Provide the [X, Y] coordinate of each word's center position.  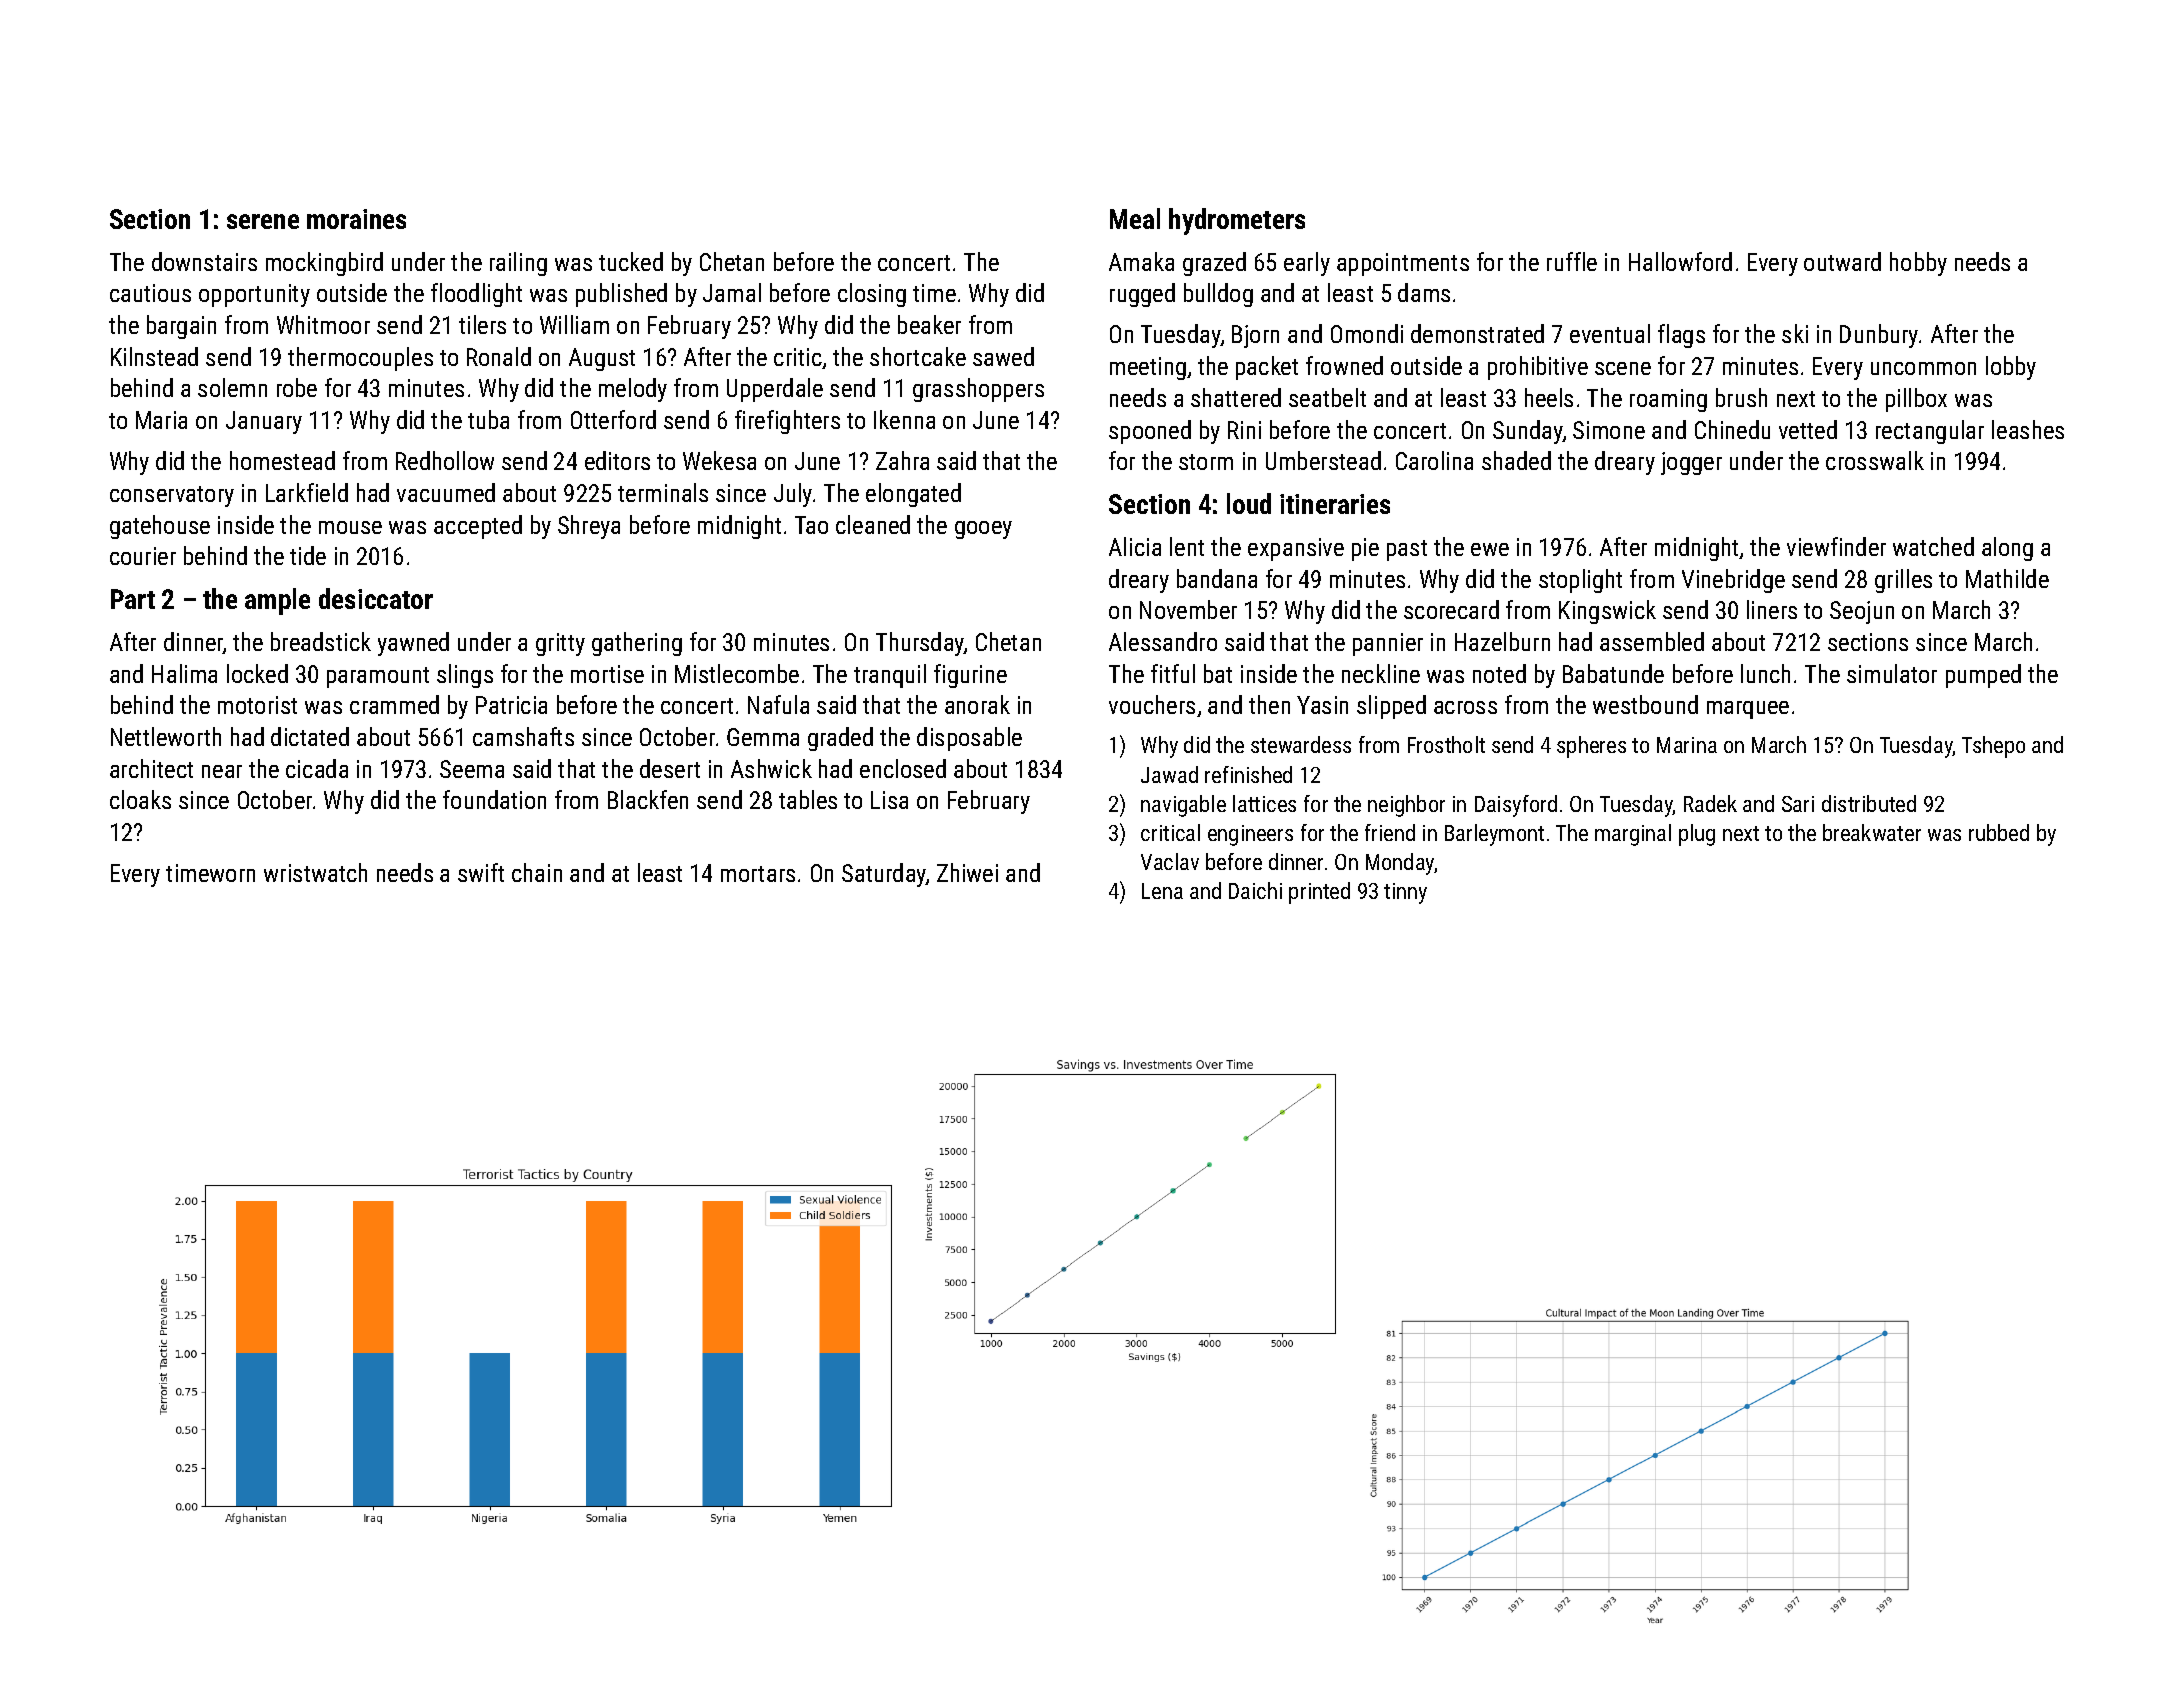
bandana [1217, 578]
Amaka [1141, 261]
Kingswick [1607, 612]
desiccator [376, 598]
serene [263, 221]
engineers [1250, 835]
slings [465, 676]
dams [1424, 292]
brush [1741, 397]
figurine [970, 676]
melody [633, 390]
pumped [1983, 676]
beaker [929, 324]
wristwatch [315, 872]
